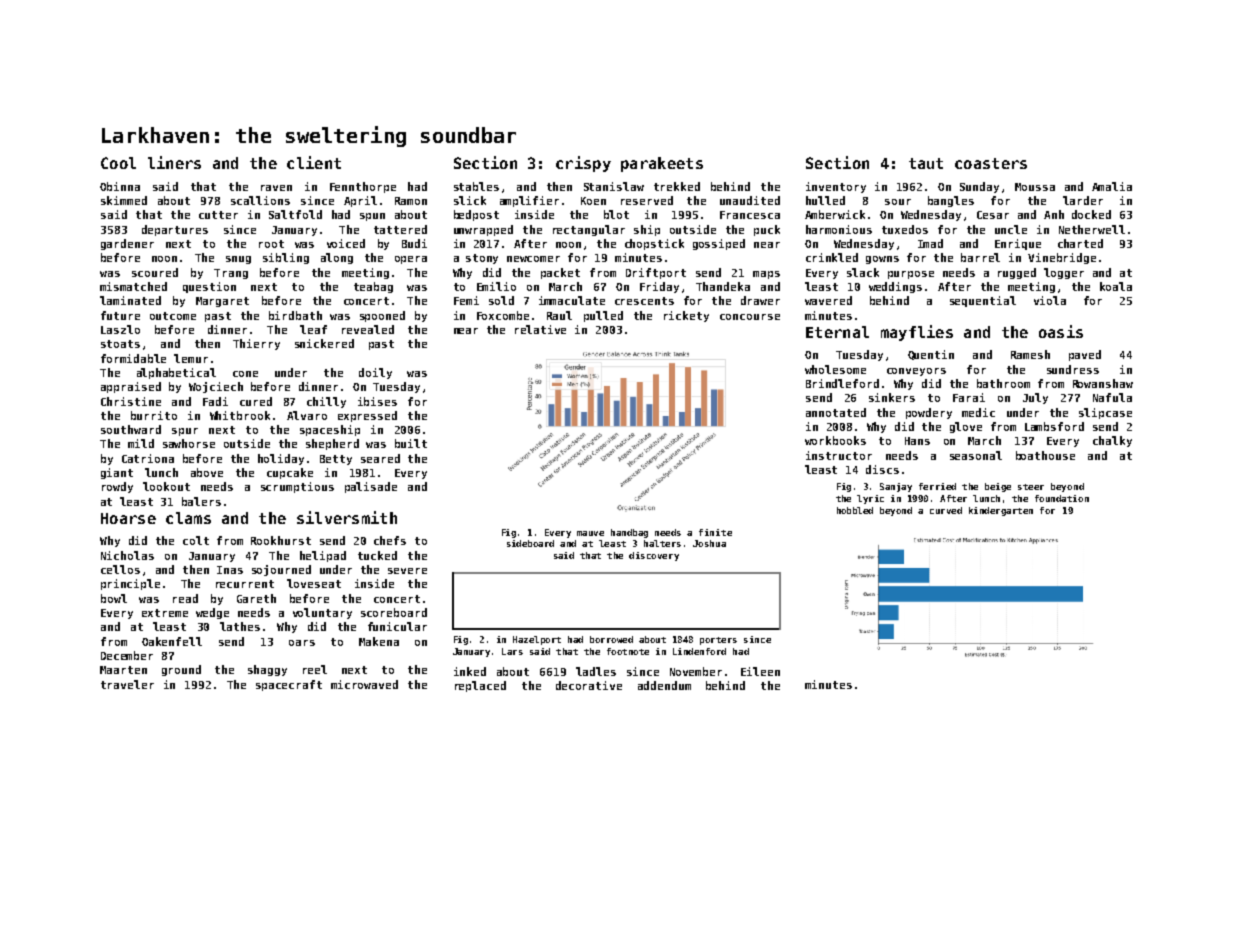  Describe the element at coordinates (750, 317) in the document. I see `concourse` at that location.
